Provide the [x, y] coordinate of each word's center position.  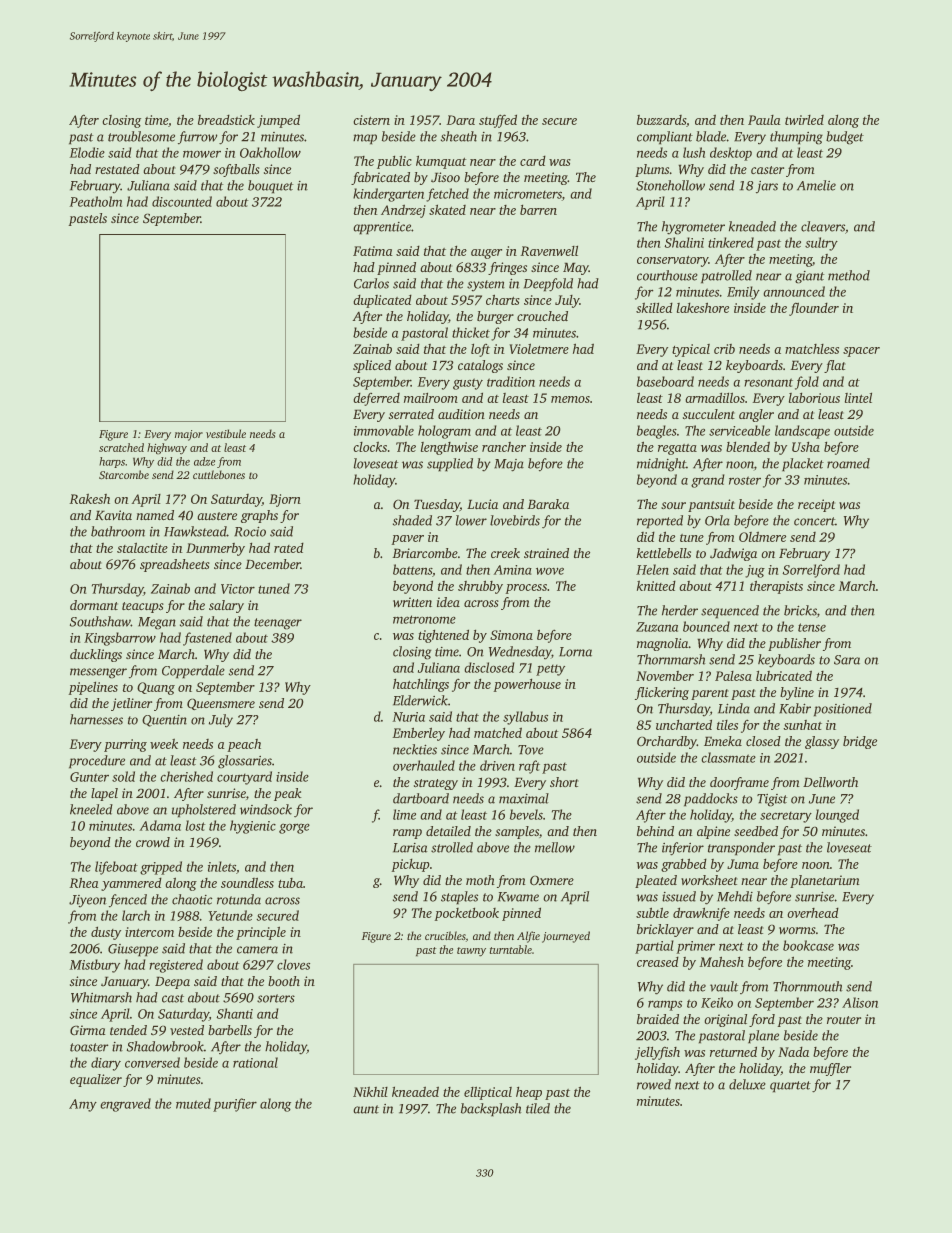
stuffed [498, 121]
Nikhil [370, 1091]
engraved [125, 1105]
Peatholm [95, 201]
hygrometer [693, 228]
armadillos [715, 397]
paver [407, 540]
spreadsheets [175, 565]
